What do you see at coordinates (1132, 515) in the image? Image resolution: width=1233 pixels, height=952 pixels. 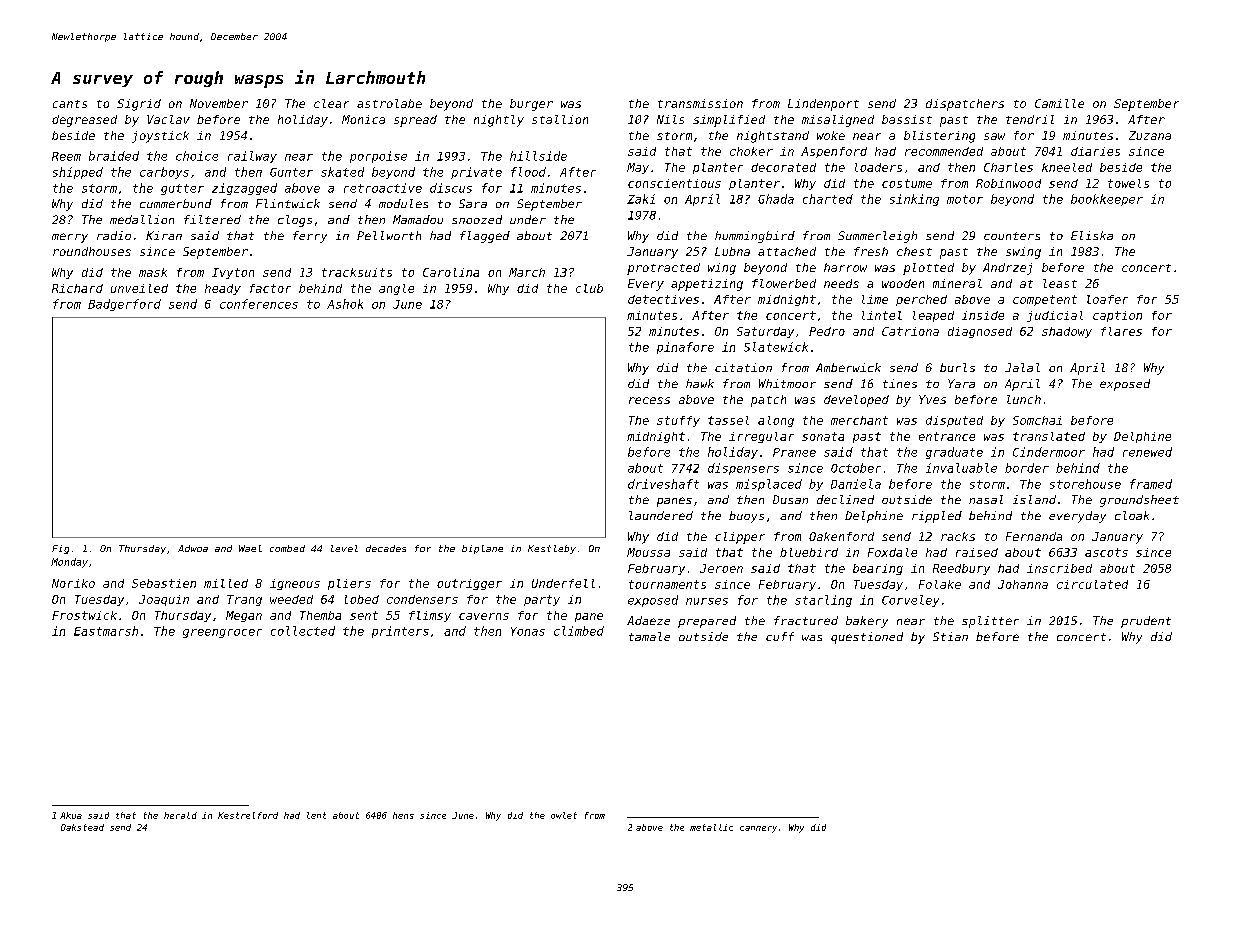 I see `cloak` at bounding box center [1132, 515].
